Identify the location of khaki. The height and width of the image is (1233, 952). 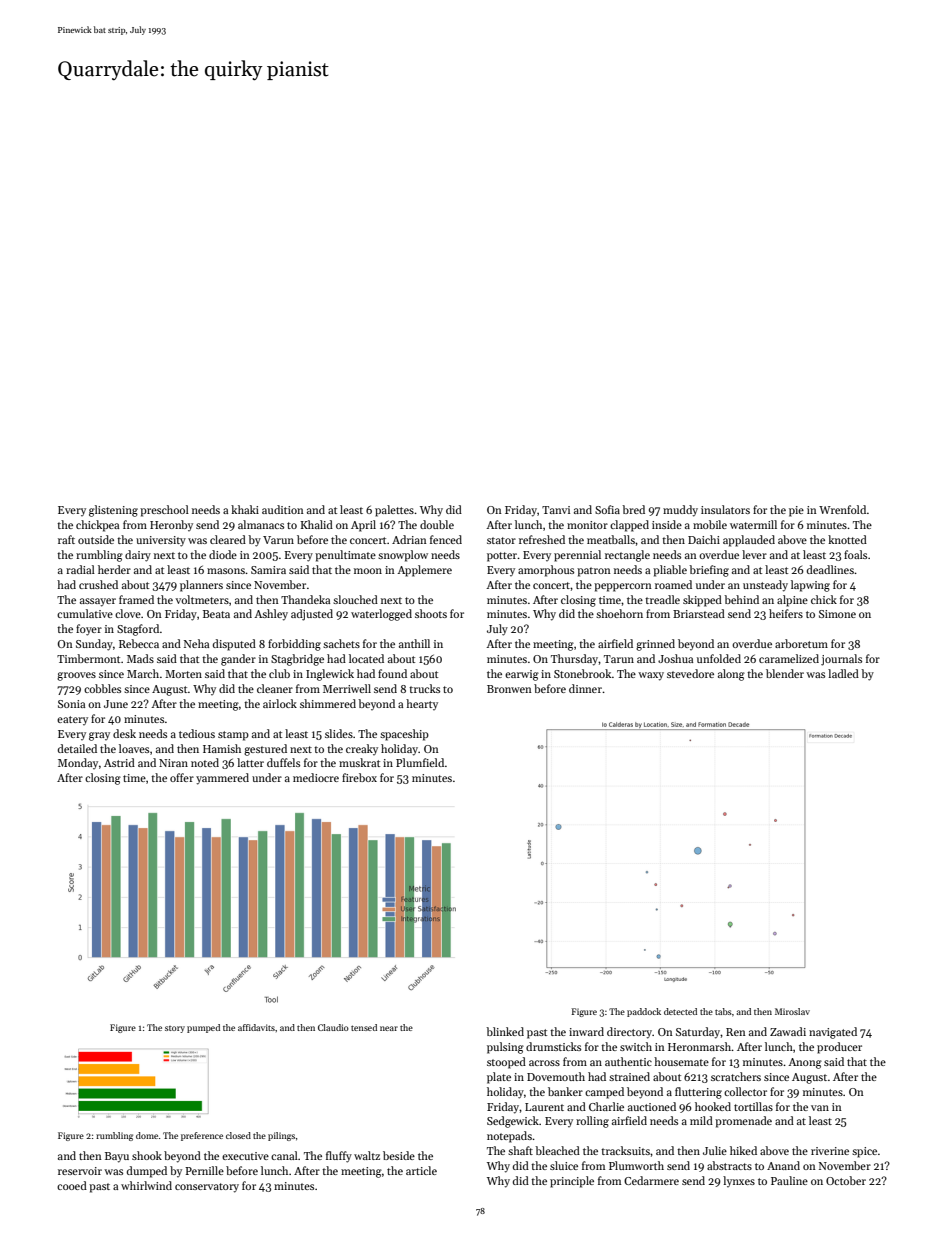
(245, 509).
